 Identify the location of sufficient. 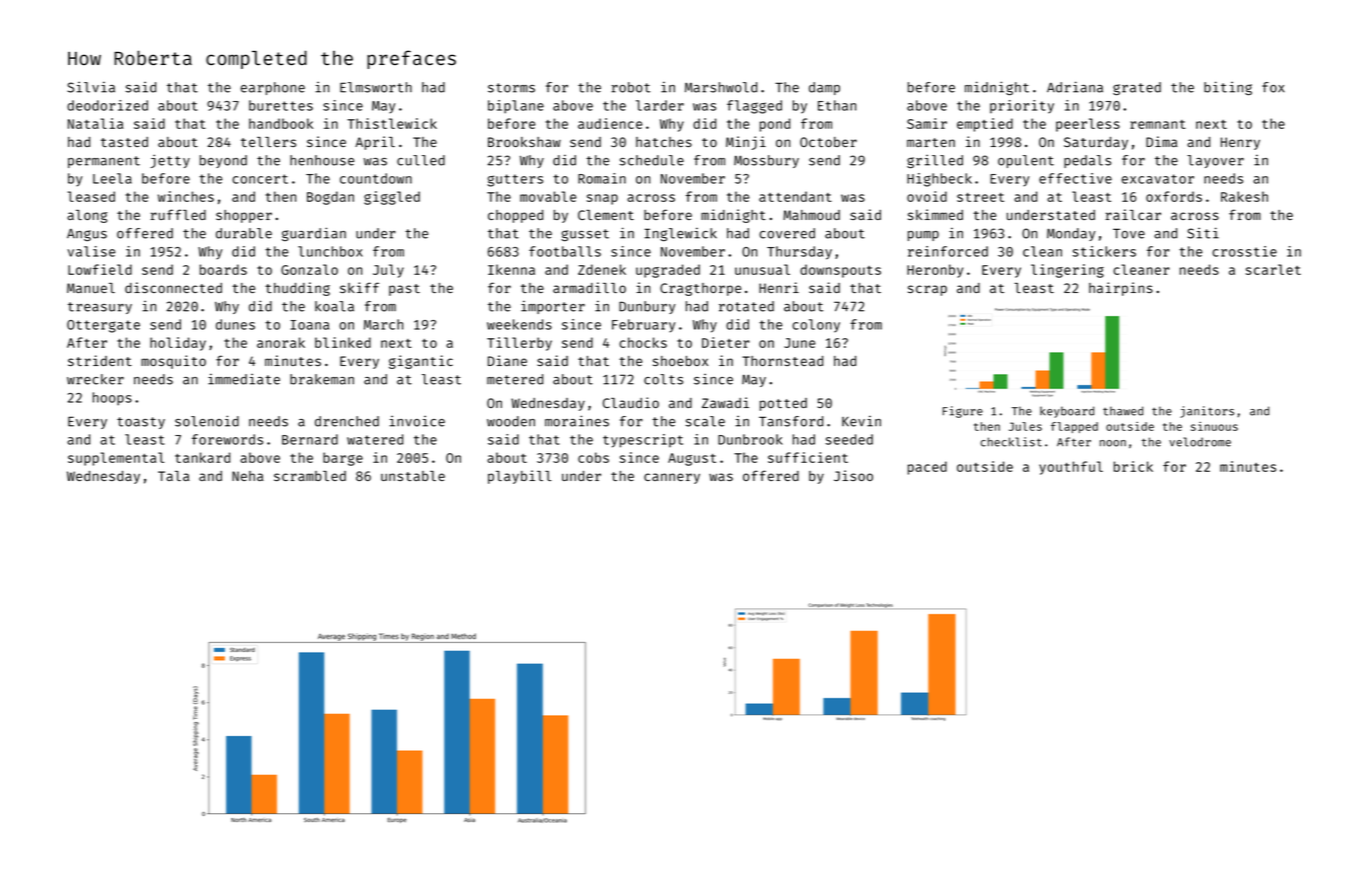
(808, 457).
